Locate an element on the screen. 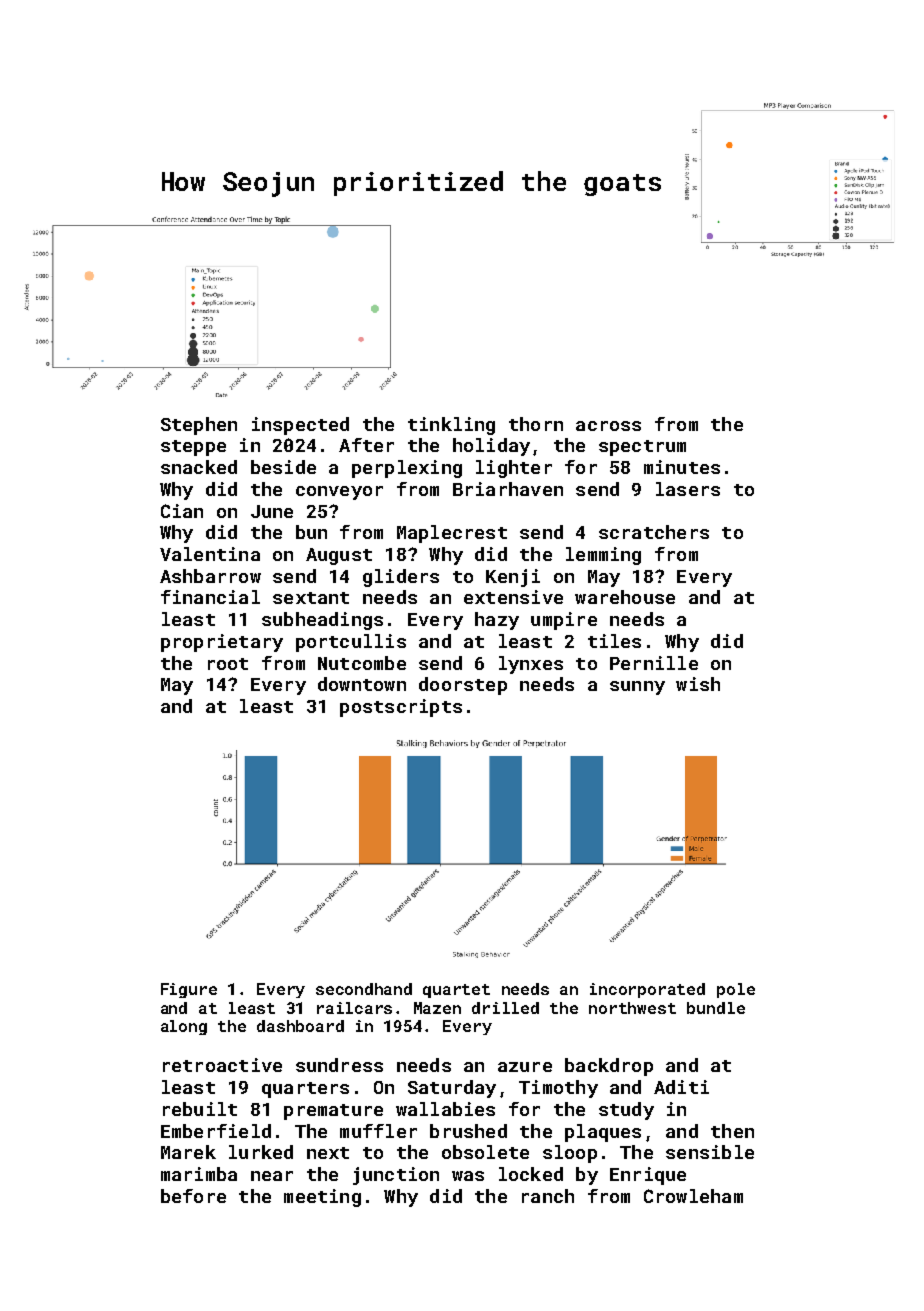 Image resolution: width=924 pixels, height=1311 pixels. Maplecrest is located at coordinates (452, 534).
